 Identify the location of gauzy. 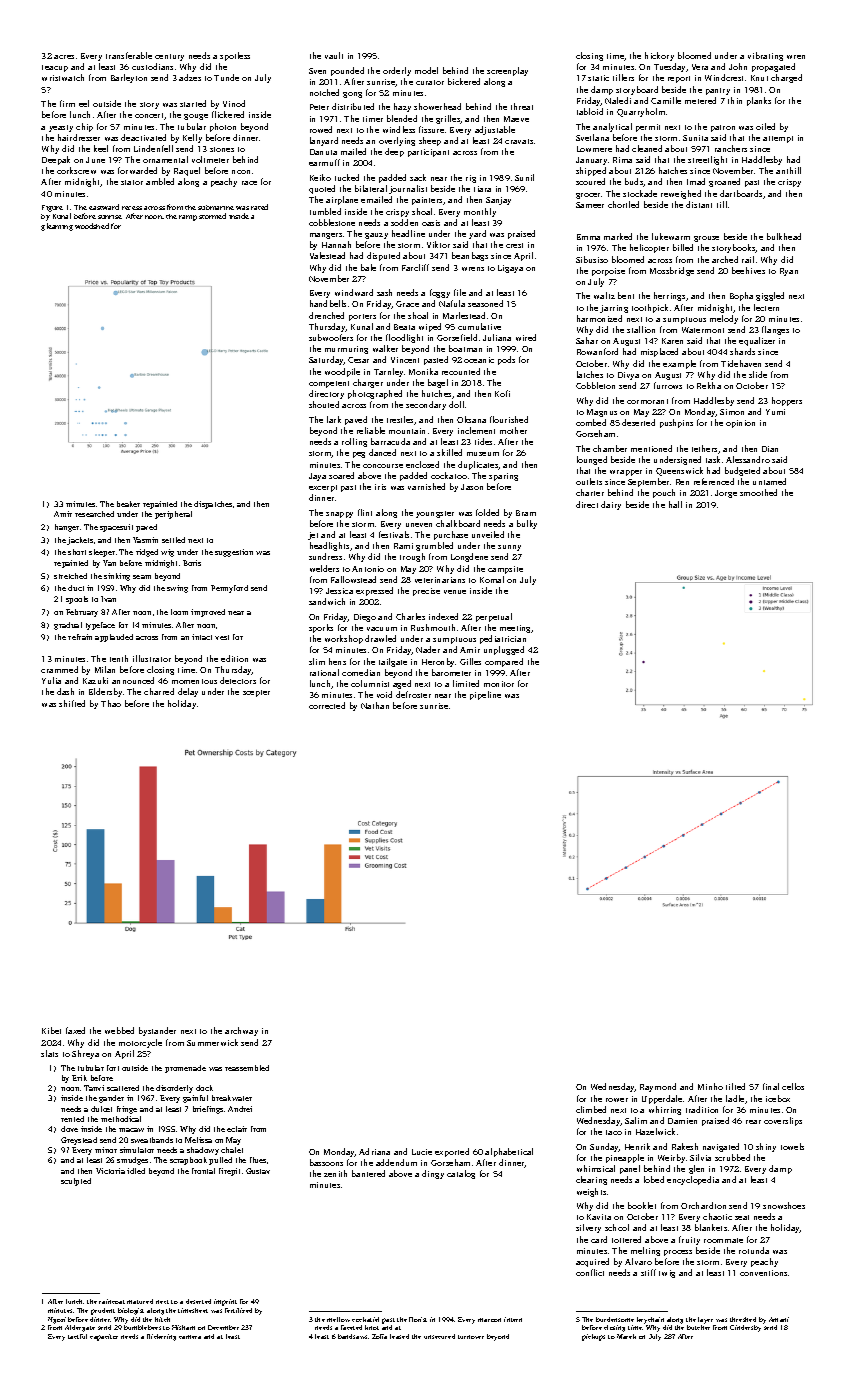
(376, 236).
